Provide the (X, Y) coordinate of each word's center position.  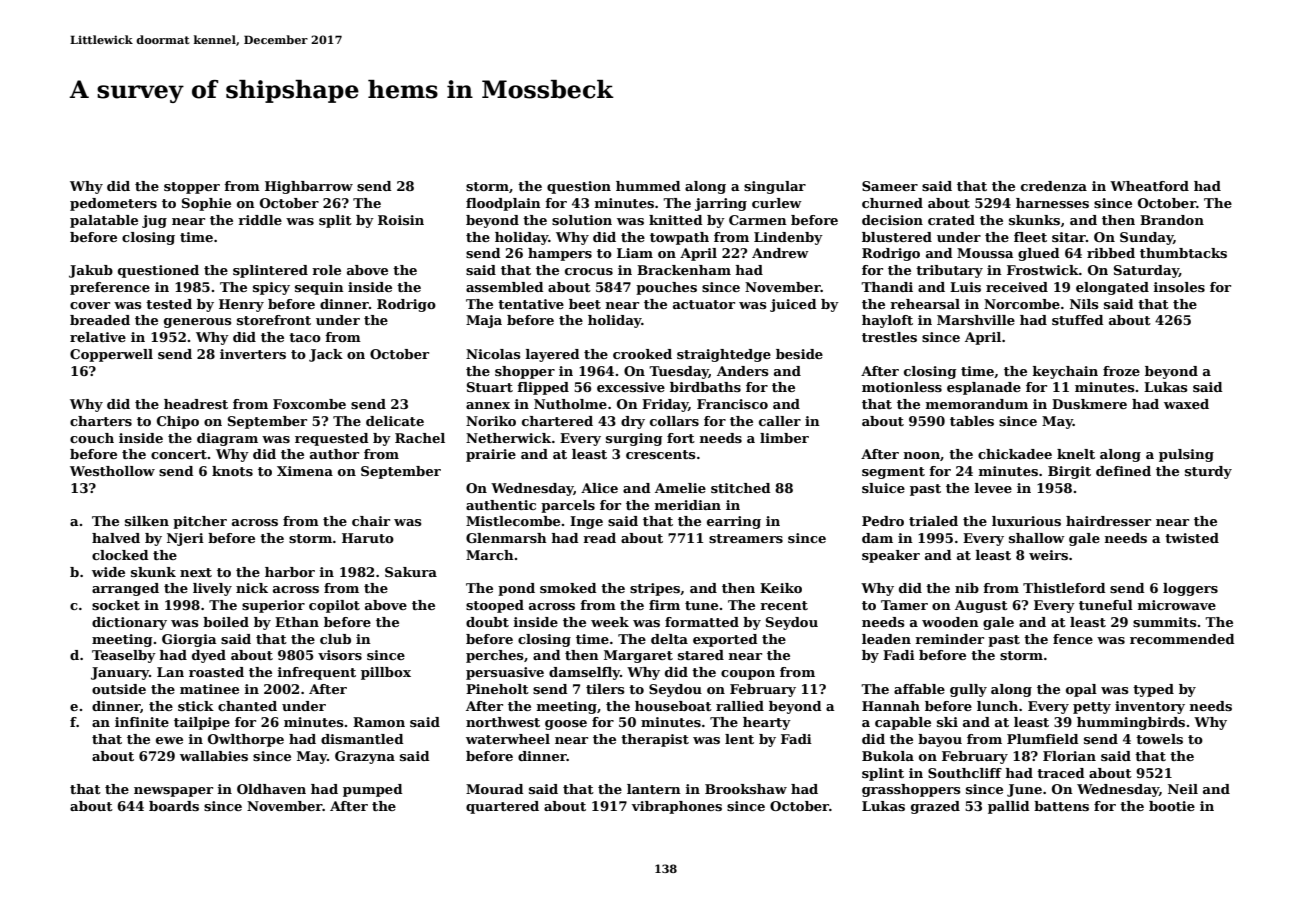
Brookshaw (746, 789)
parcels (568, 506)
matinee (209, 689)
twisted (1192, 538)
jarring (721, 204)
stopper (192, 188)
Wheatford (1149, 186)
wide (108, 572)
